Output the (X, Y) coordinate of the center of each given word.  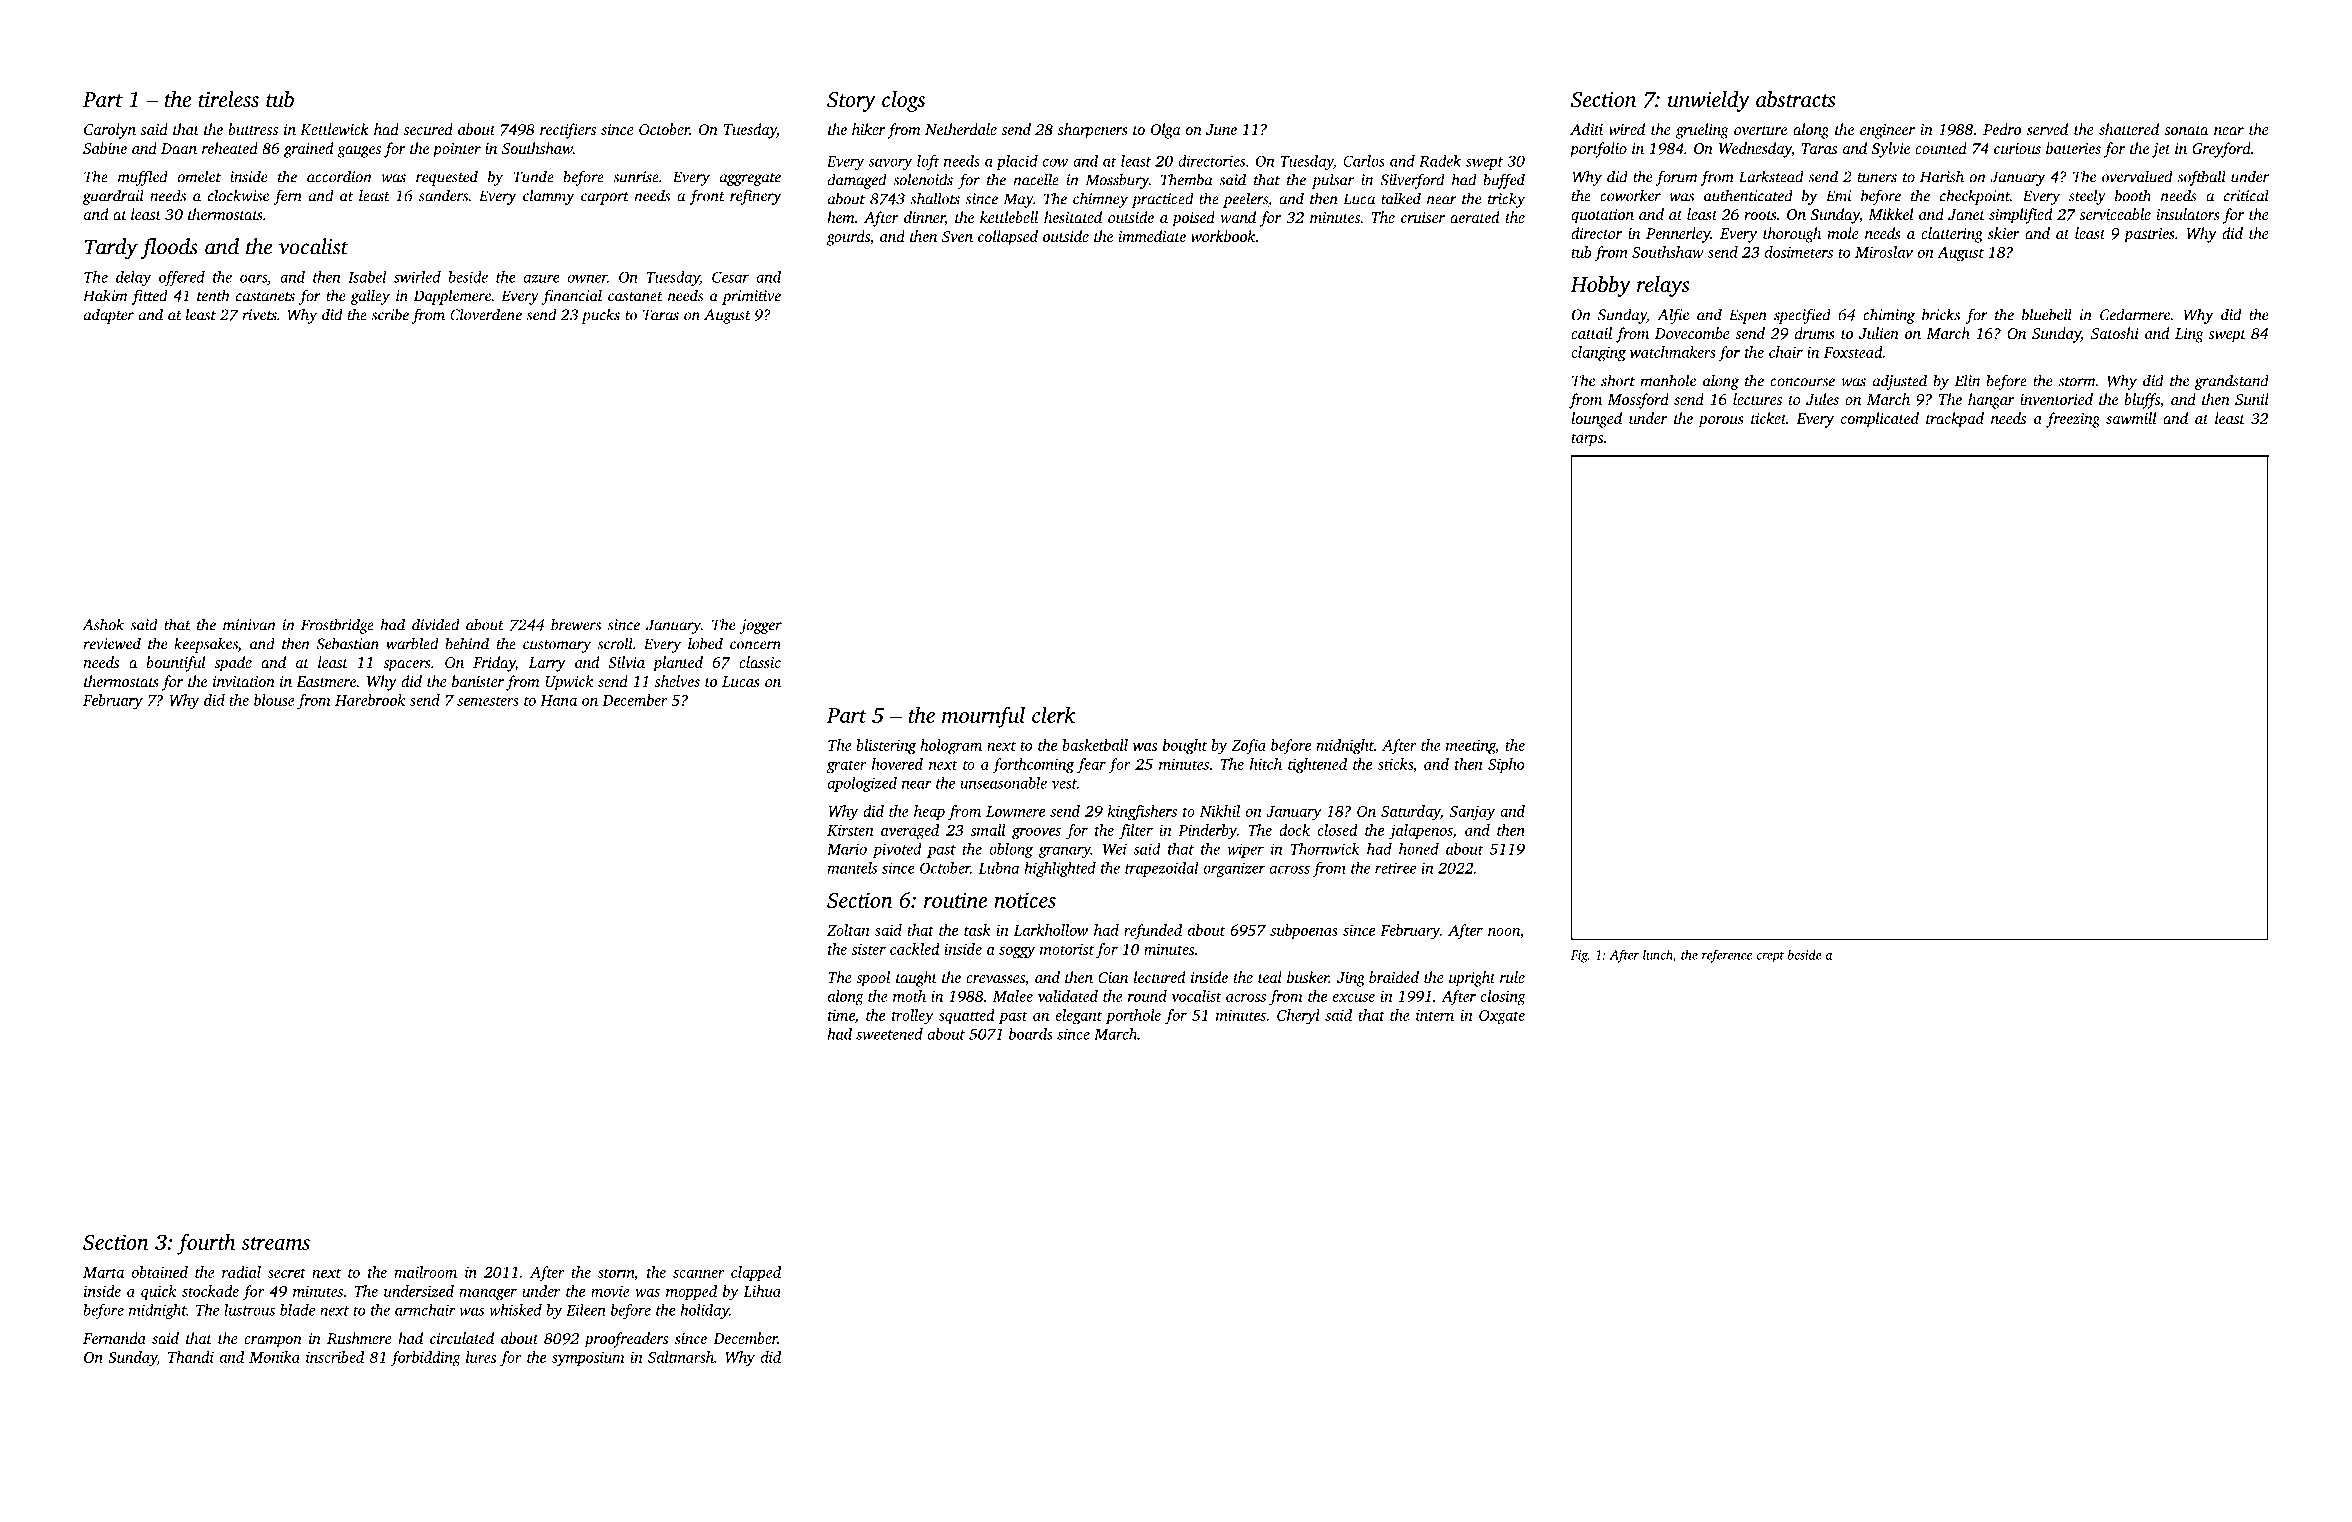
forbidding (426, 1359)
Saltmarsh (681, 1357)
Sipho (1506, 765)
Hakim (105, 295)
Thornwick (1325, 849)
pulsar (1333, 181)
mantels (852, 868)
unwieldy (1709, 101)
